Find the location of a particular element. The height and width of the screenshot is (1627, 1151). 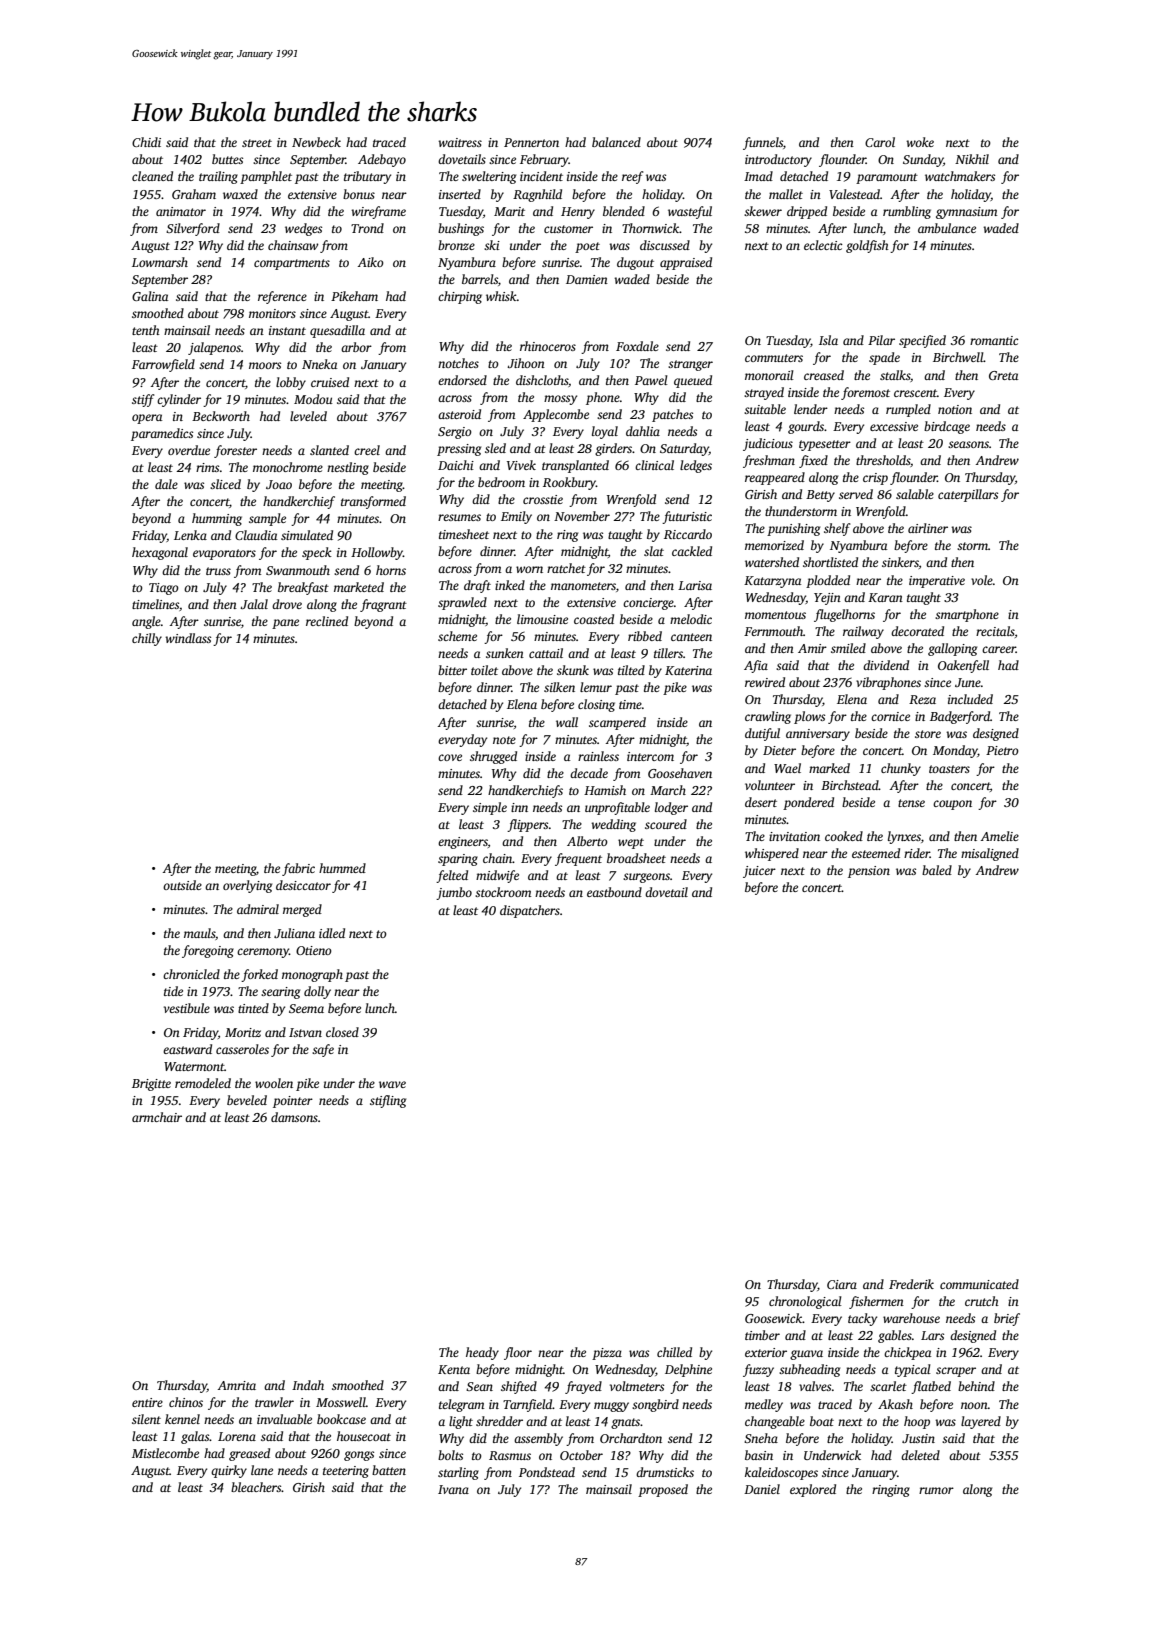

timber is located at coordinates (762, 1335).
